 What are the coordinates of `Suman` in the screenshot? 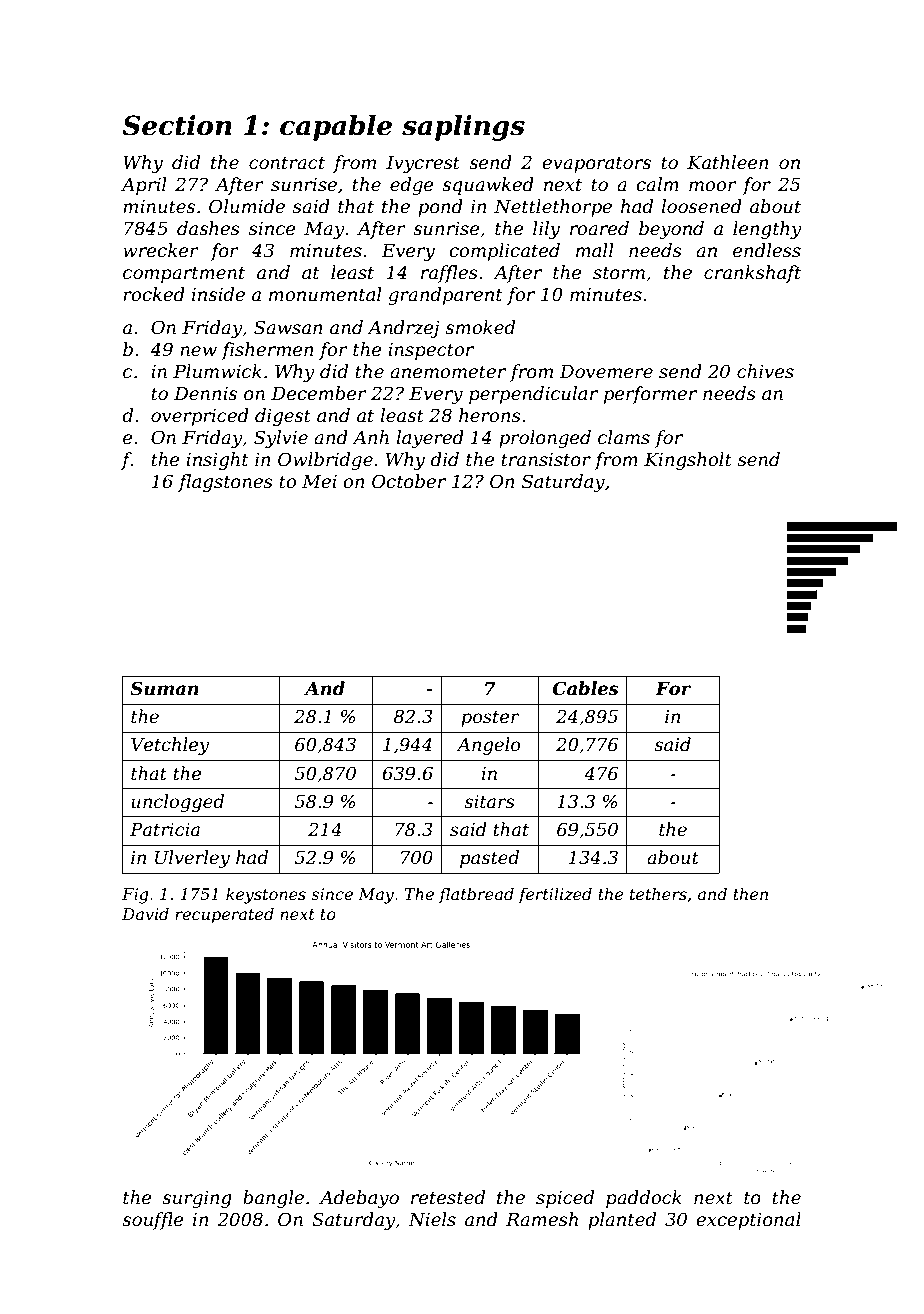 It's located at (164, 688).
